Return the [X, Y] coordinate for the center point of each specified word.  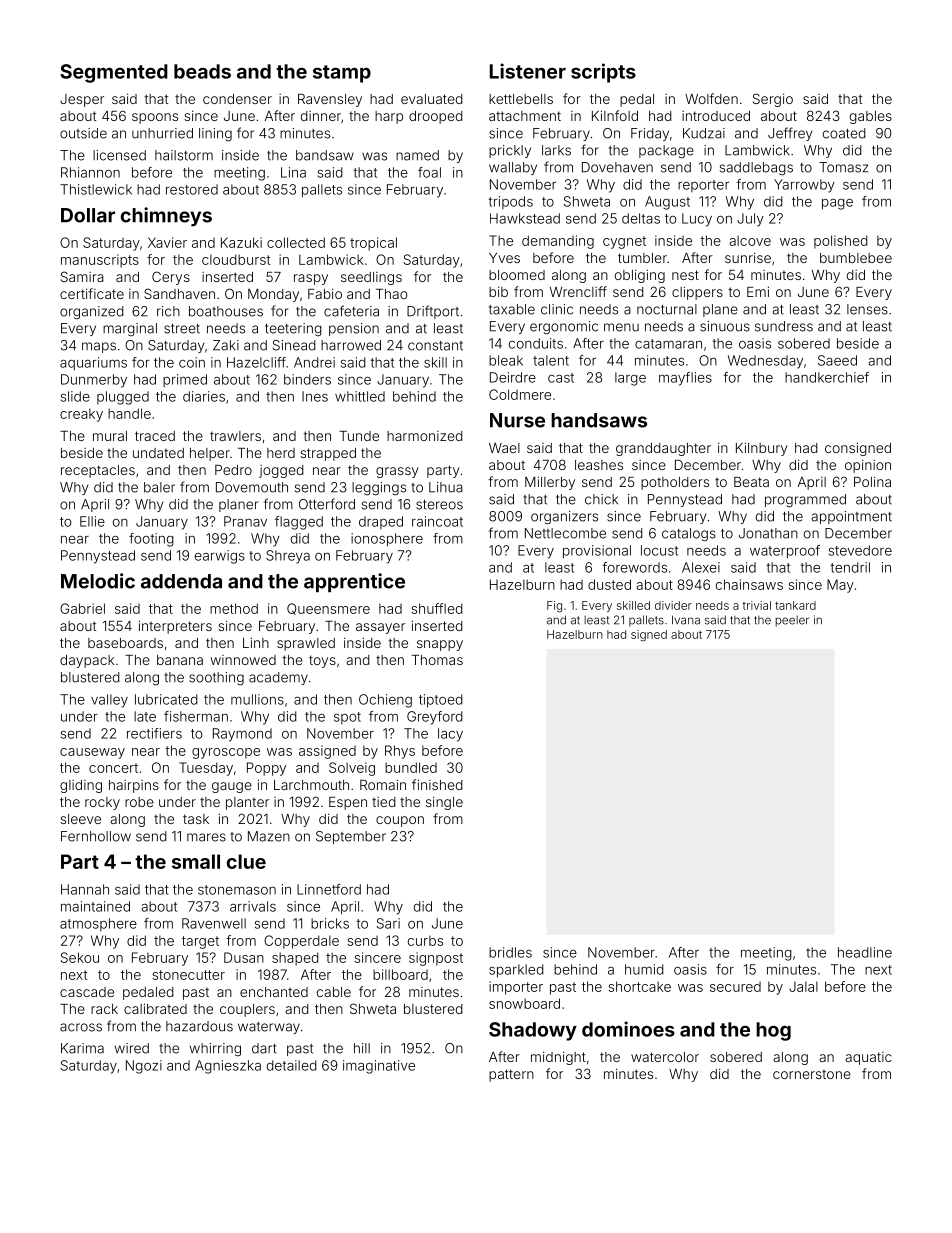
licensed [119, 155]
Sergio [773, 100]
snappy [440, 645]
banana [180, 660]
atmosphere [98, 924]
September [351, 837]
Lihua [446, 487]
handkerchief [827, 377]
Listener [528, 71]
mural [110, 436]
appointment [851, 517]
